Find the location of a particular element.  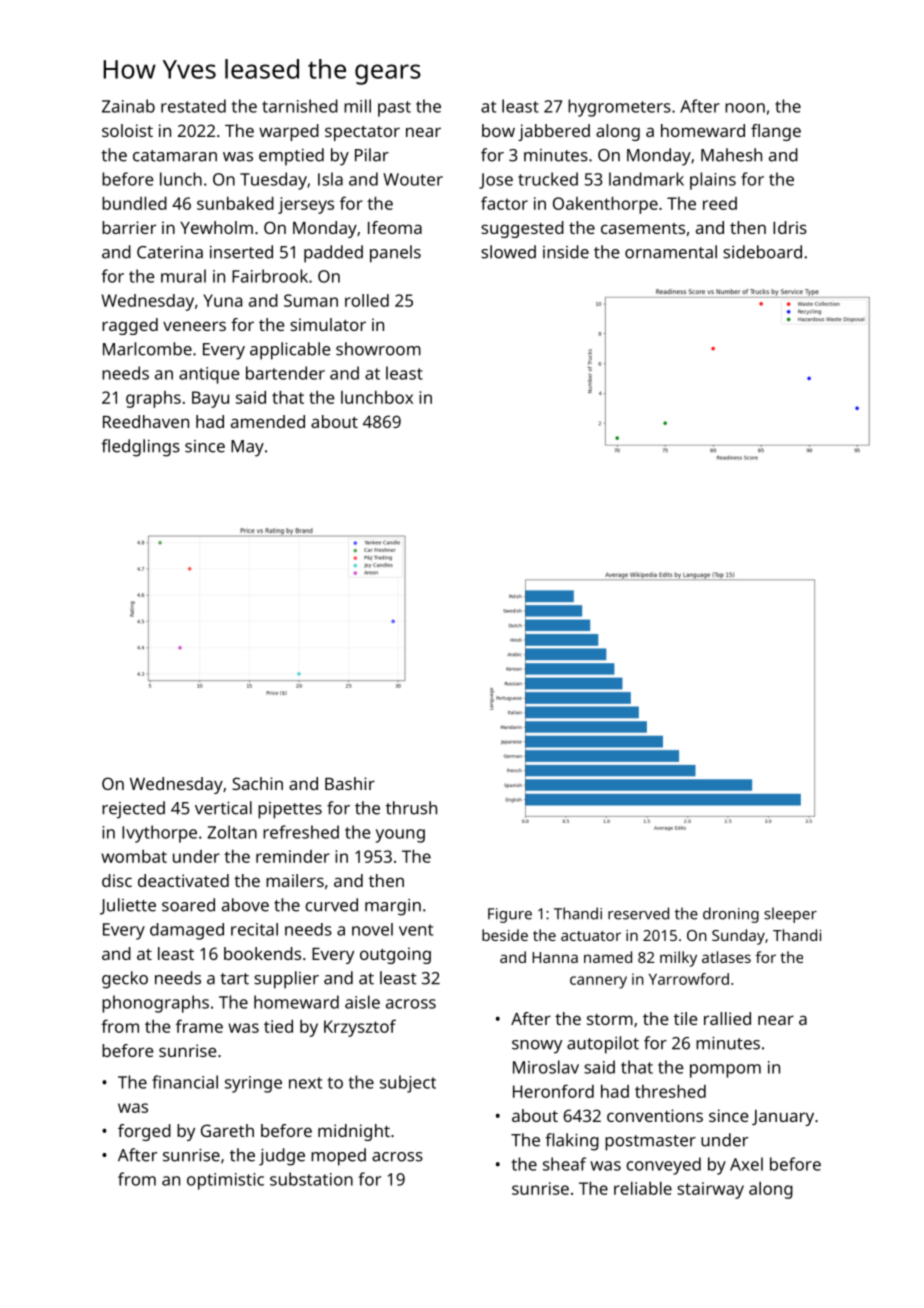

reserved is located at coordinates (638, 913).
